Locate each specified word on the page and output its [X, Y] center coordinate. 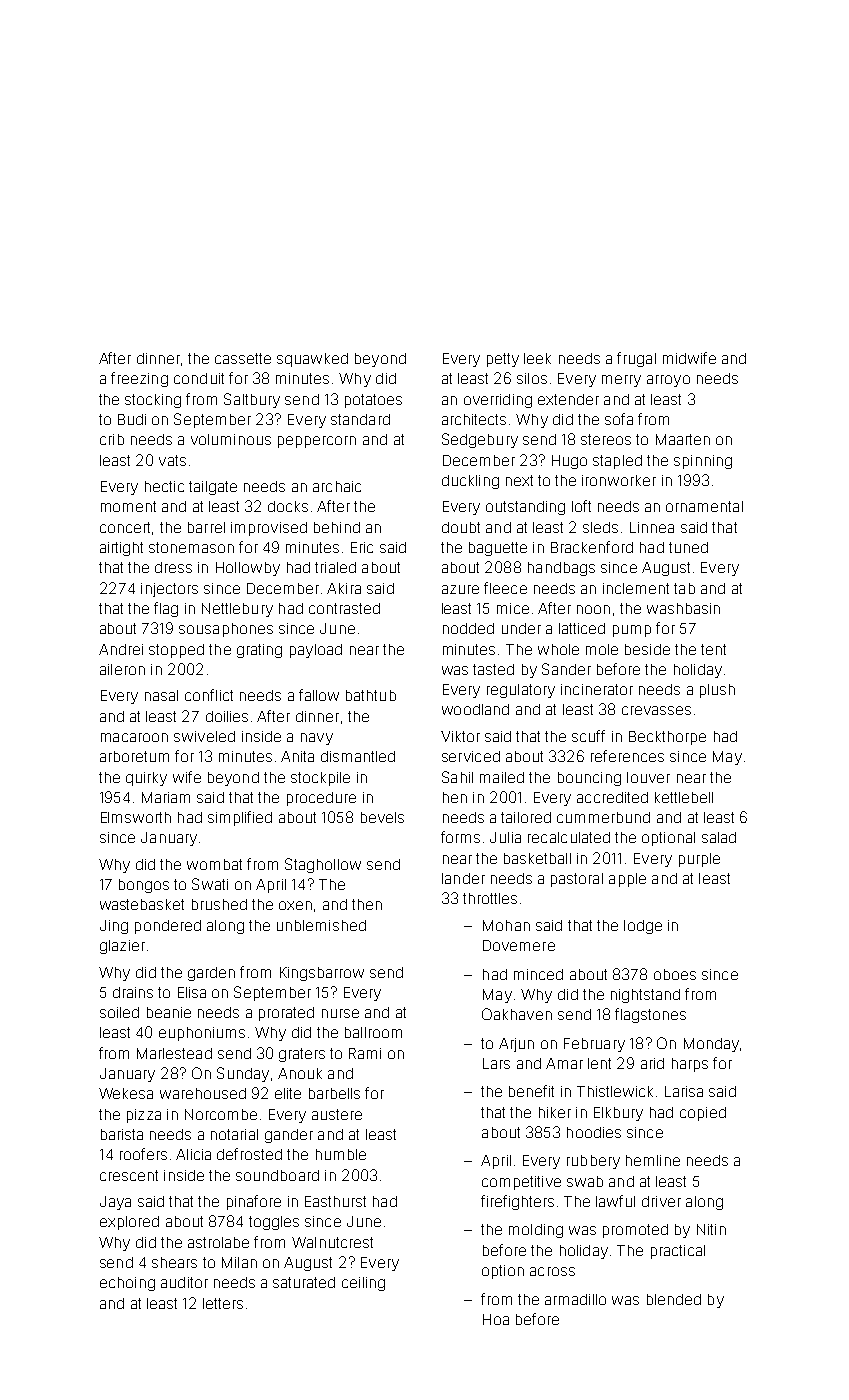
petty [503, 360]
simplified [240, 818]
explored [129, 1223]
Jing [114, 927]
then [367, 904]
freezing [139, 379]
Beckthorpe [667, 738]
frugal [636, 359]
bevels [382, 817]
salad [719, 837]
